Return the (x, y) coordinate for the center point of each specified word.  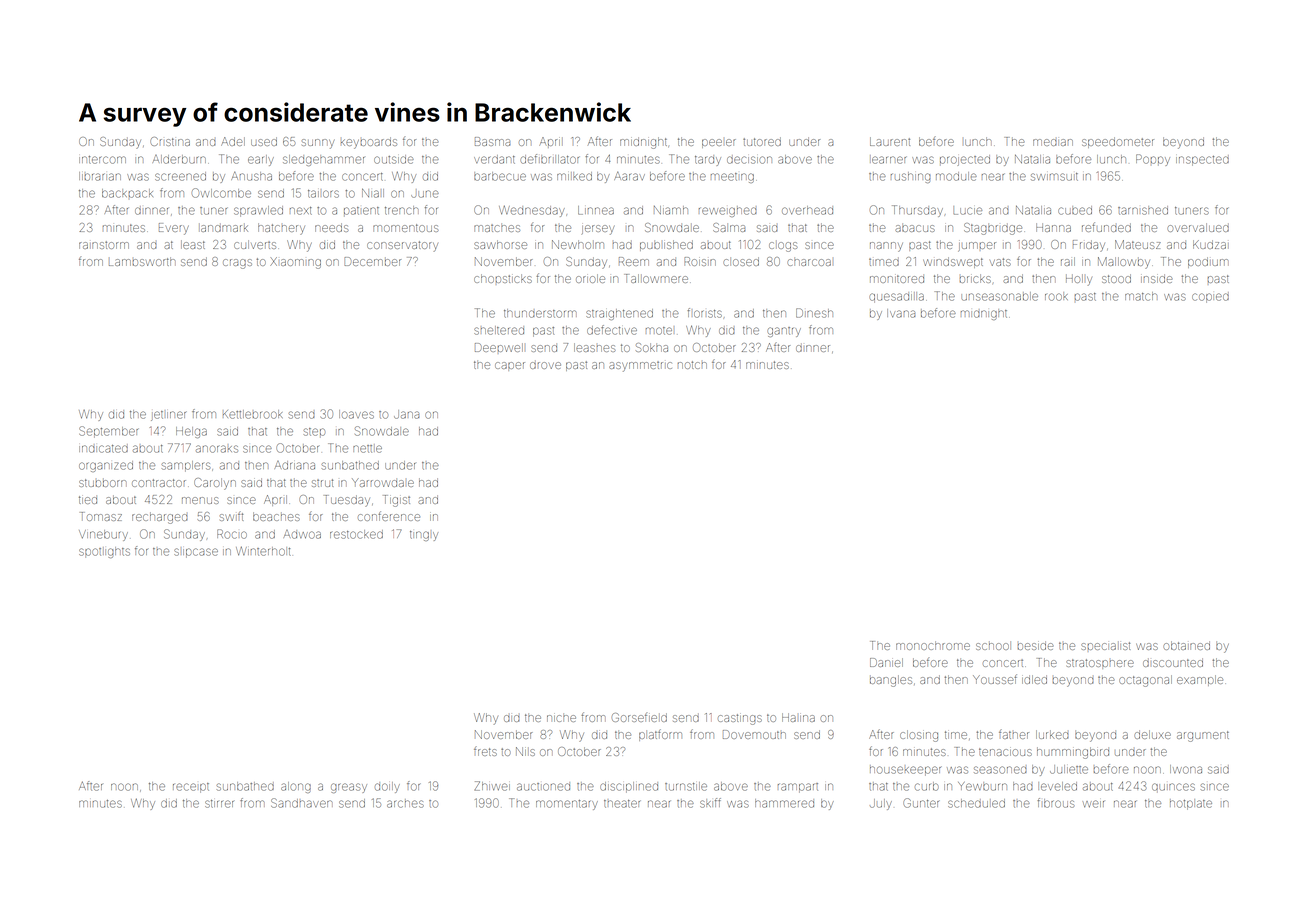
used (264, 141)
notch (692, 365)
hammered (784, 803)
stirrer (219, 804)
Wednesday (532, 211)
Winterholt (263, 551)
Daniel (886, 662)
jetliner (168, 416)
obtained (1186, 645)
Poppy (1153, 160)
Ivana (901, 313)
